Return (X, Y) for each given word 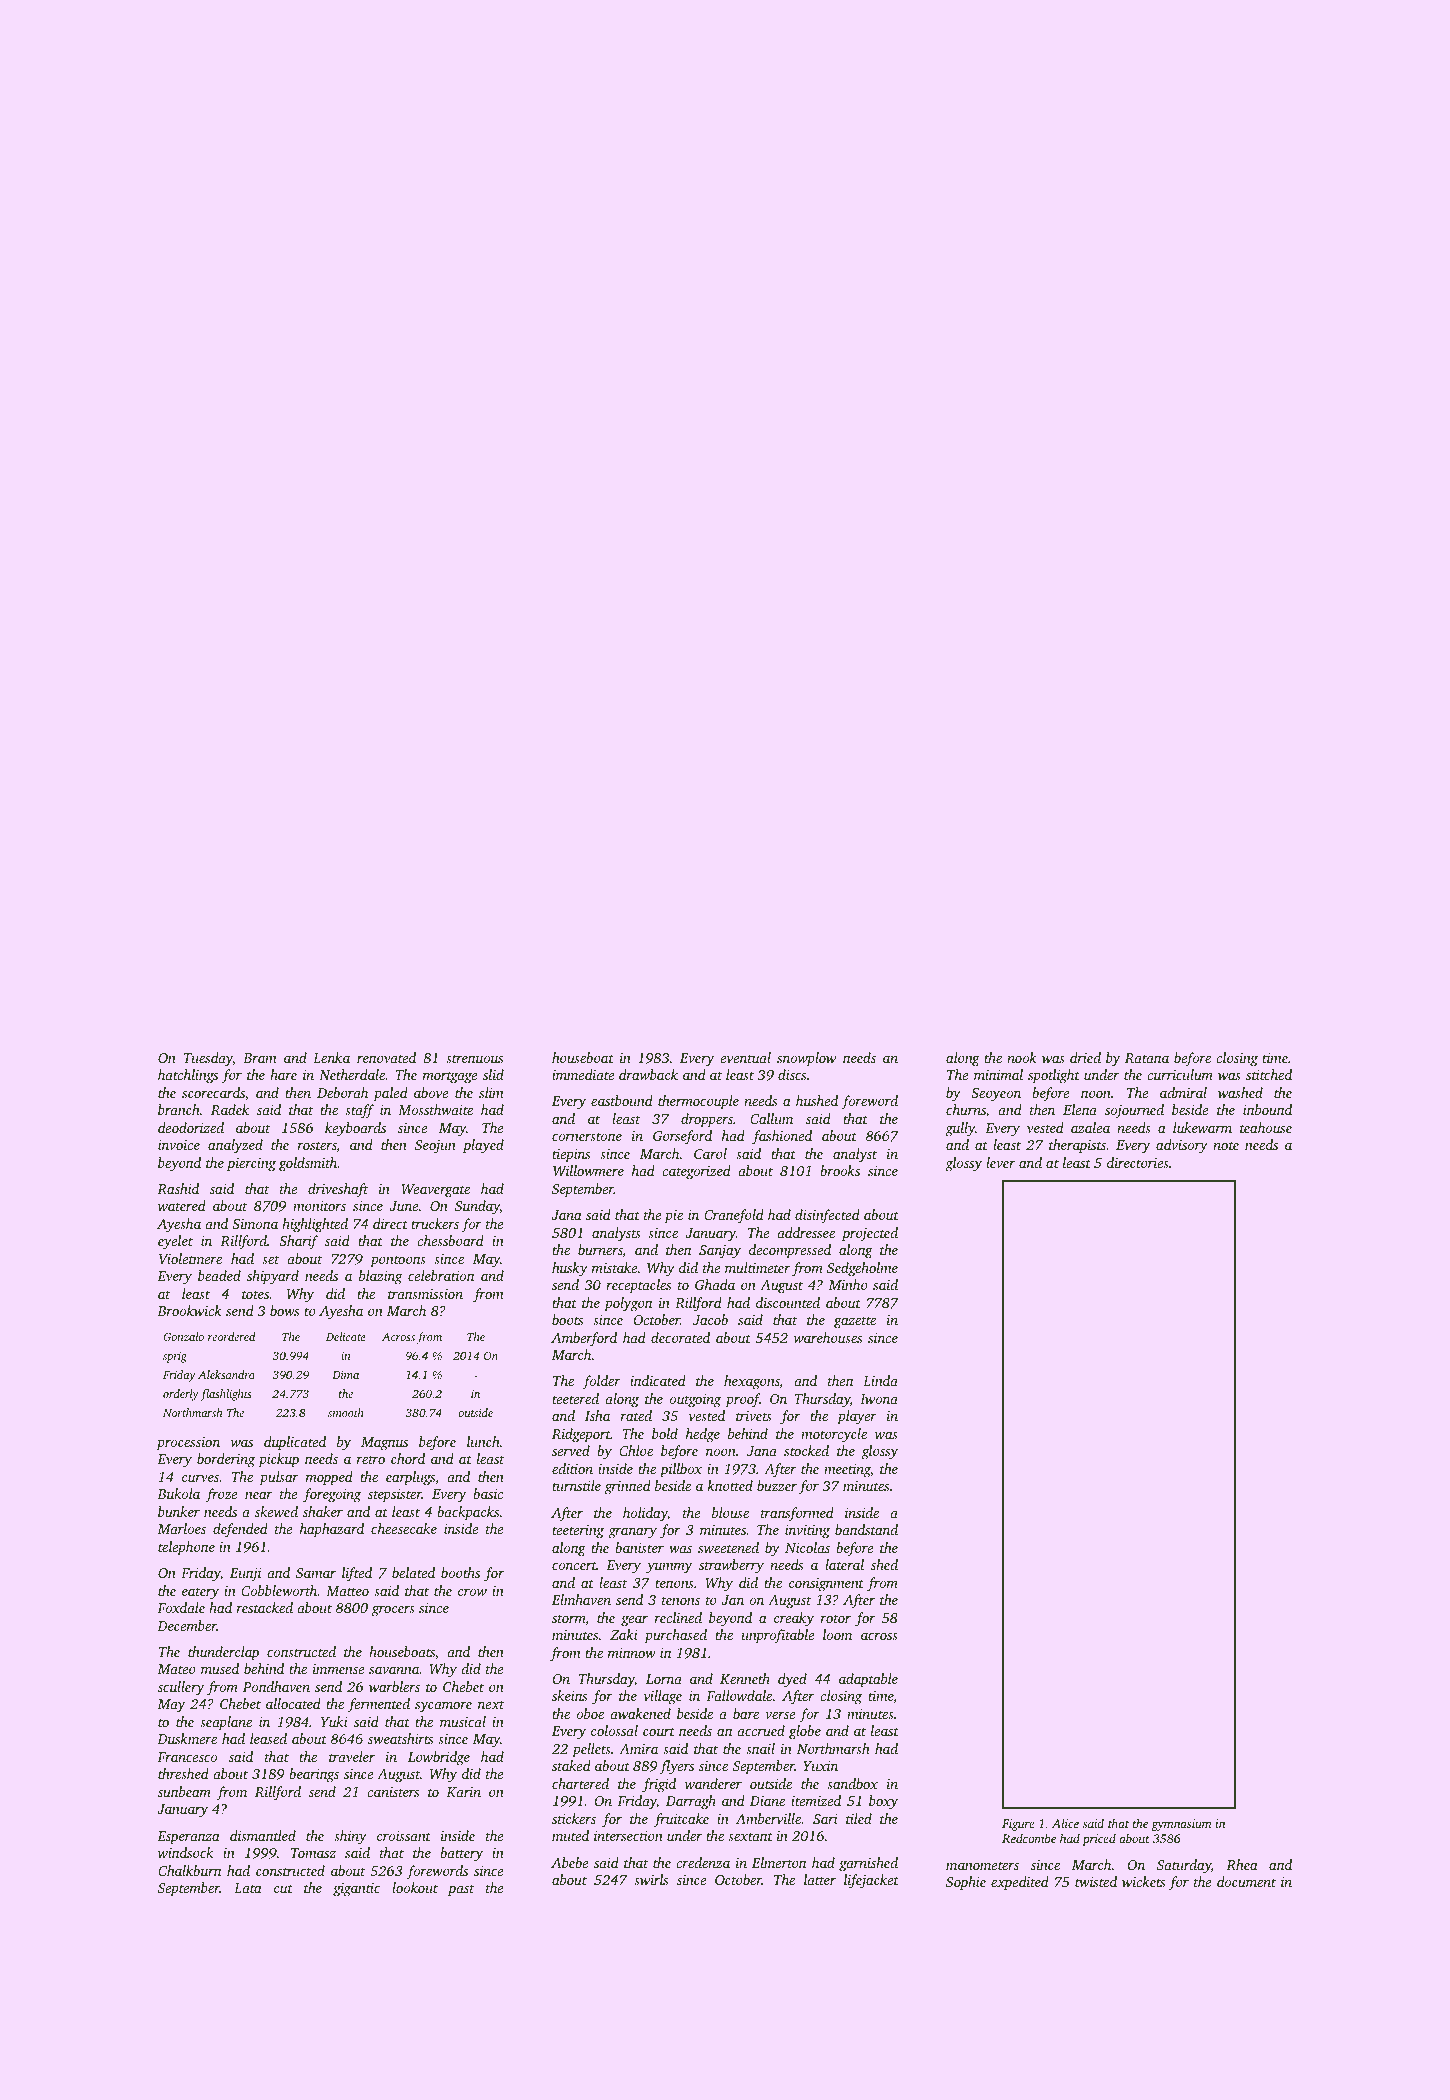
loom (837, 1634)
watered (182, 1205)
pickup (278, 1460)
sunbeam (184, 1791)
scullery (181, 1688)
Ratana (1147, 1058)
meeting (847, 1471)
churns (966, 1109)
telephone (186, 1548)
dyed (792, 1680)
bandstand (866, 1529)
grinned (628, 1487)
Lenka (331, 1057)
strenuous (474, 1058)
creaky (794, 1619)
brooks (840, 1170)
